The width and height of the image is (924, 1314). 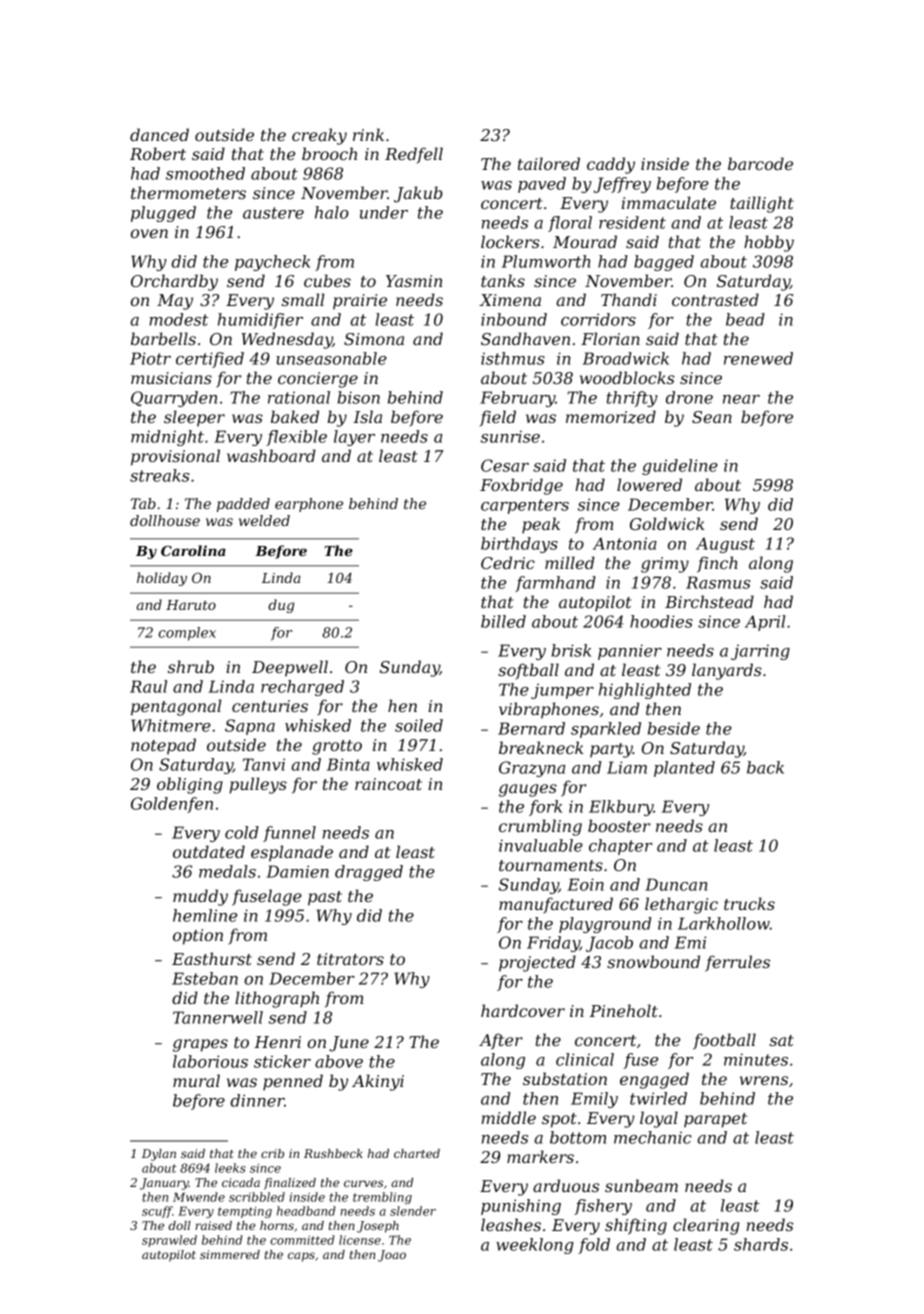 What do you see at coordinates (218, 1017) in the image?
I see `Tannerwell` at bounding box center [218, 1017].
